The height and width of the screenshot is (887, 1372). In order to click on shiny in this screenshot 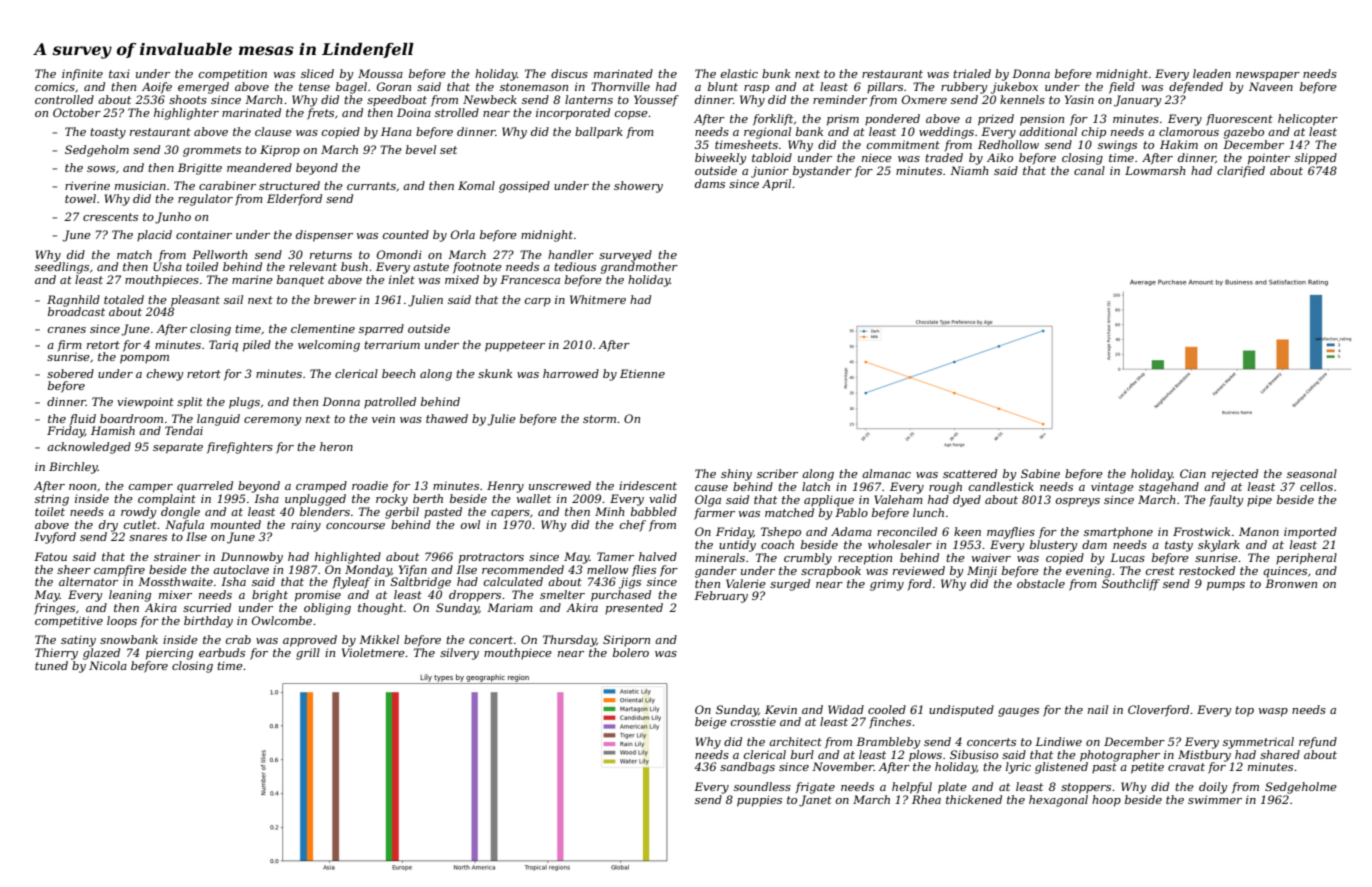, I will do `click(736, 475)`.
